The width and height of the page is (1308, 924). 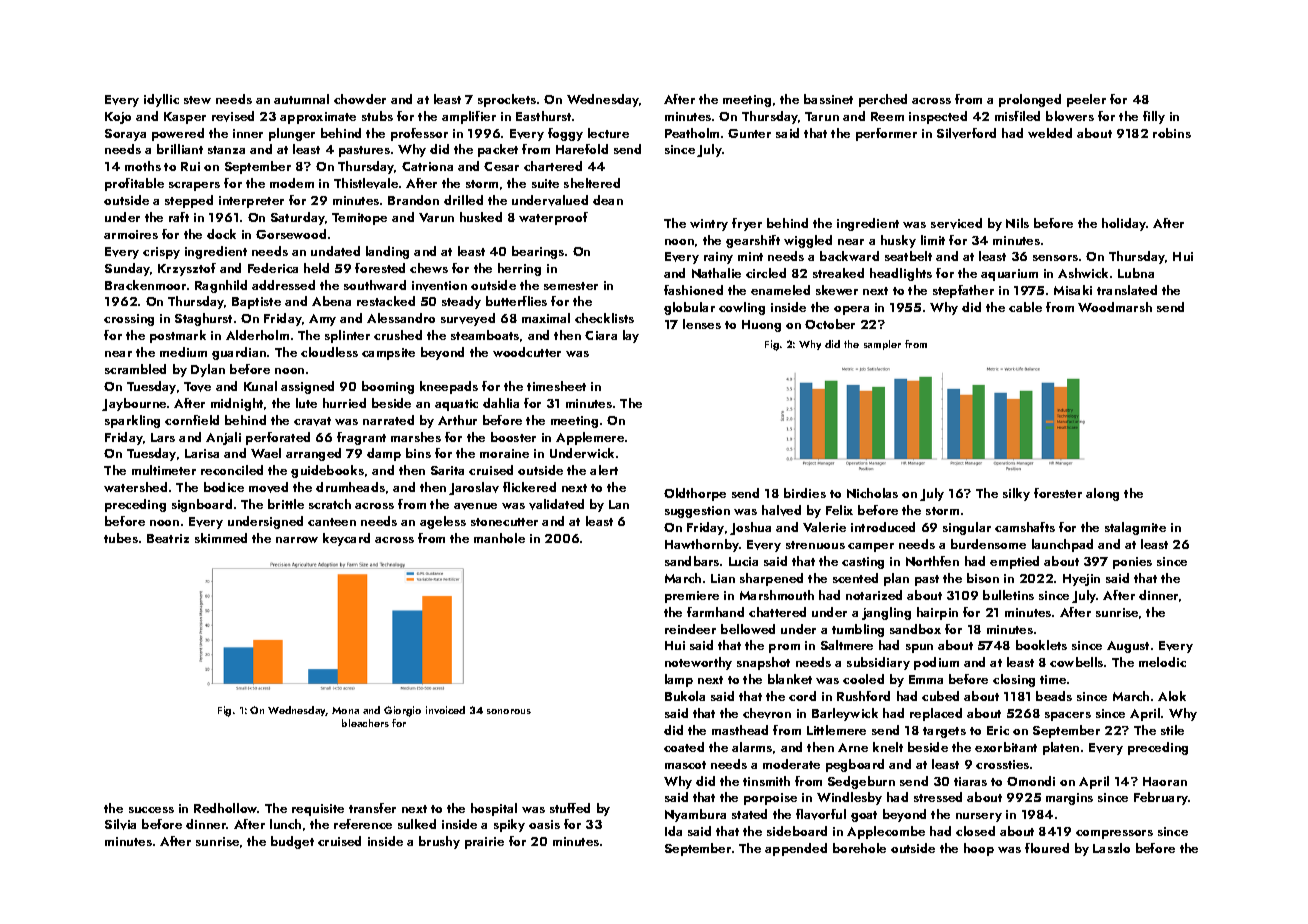 I want to click on reindeer, so click(x=690, y=629).
